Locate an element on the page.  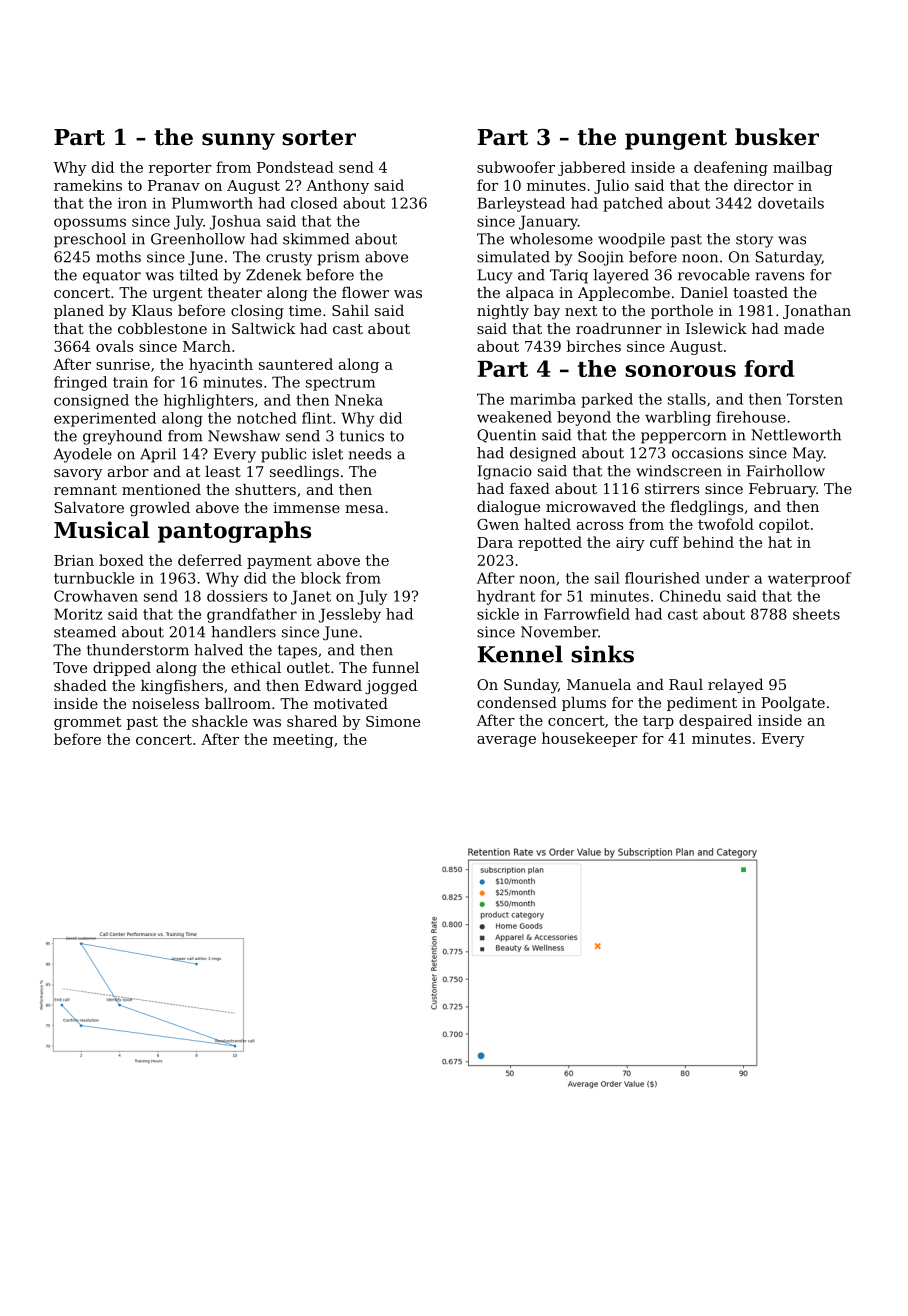
busker is located at coordinates (777, 137).
